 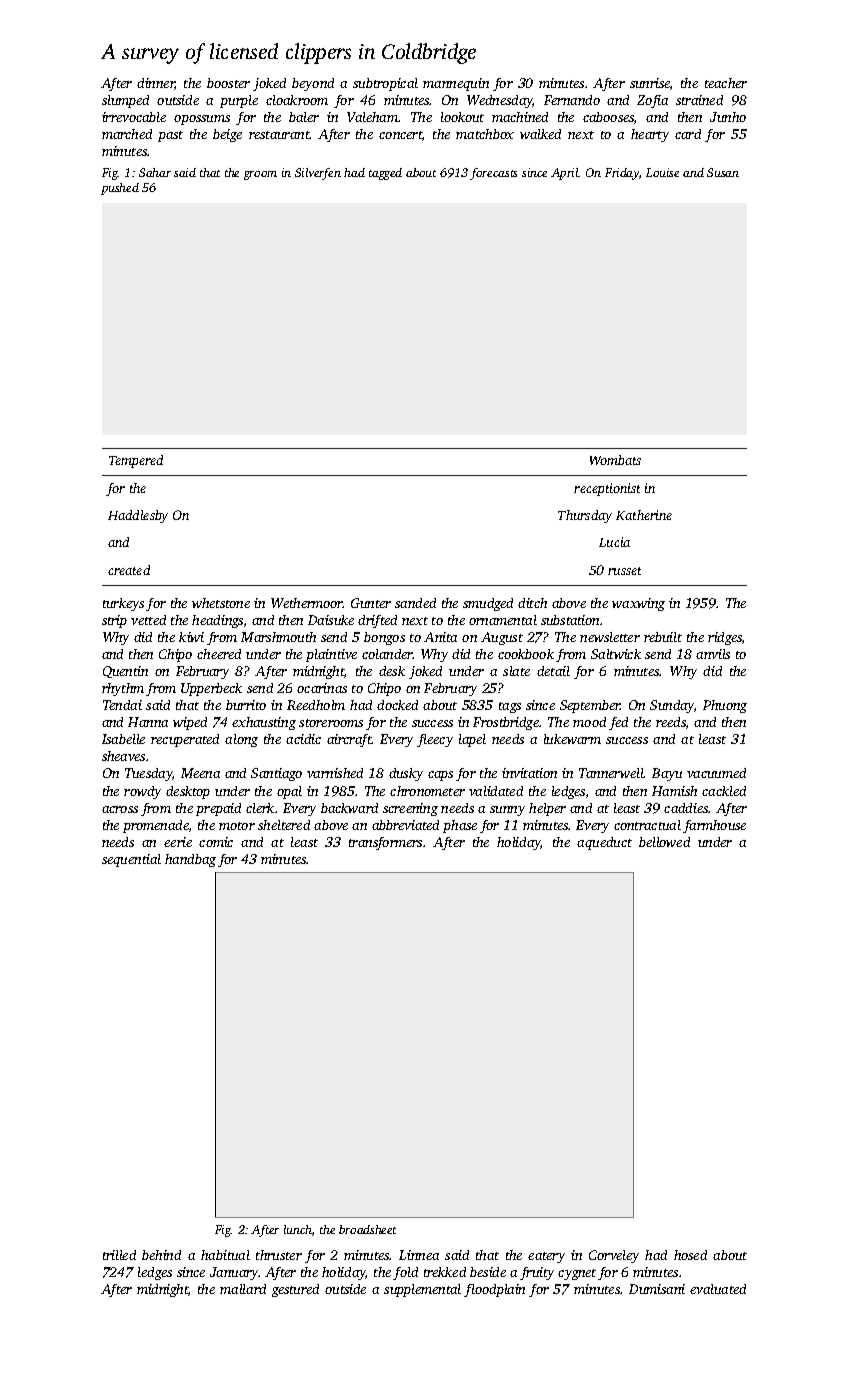 What do you see at coordinates (488, 604) in the document?
I see `smudged` at bounding box center [488, 604].
